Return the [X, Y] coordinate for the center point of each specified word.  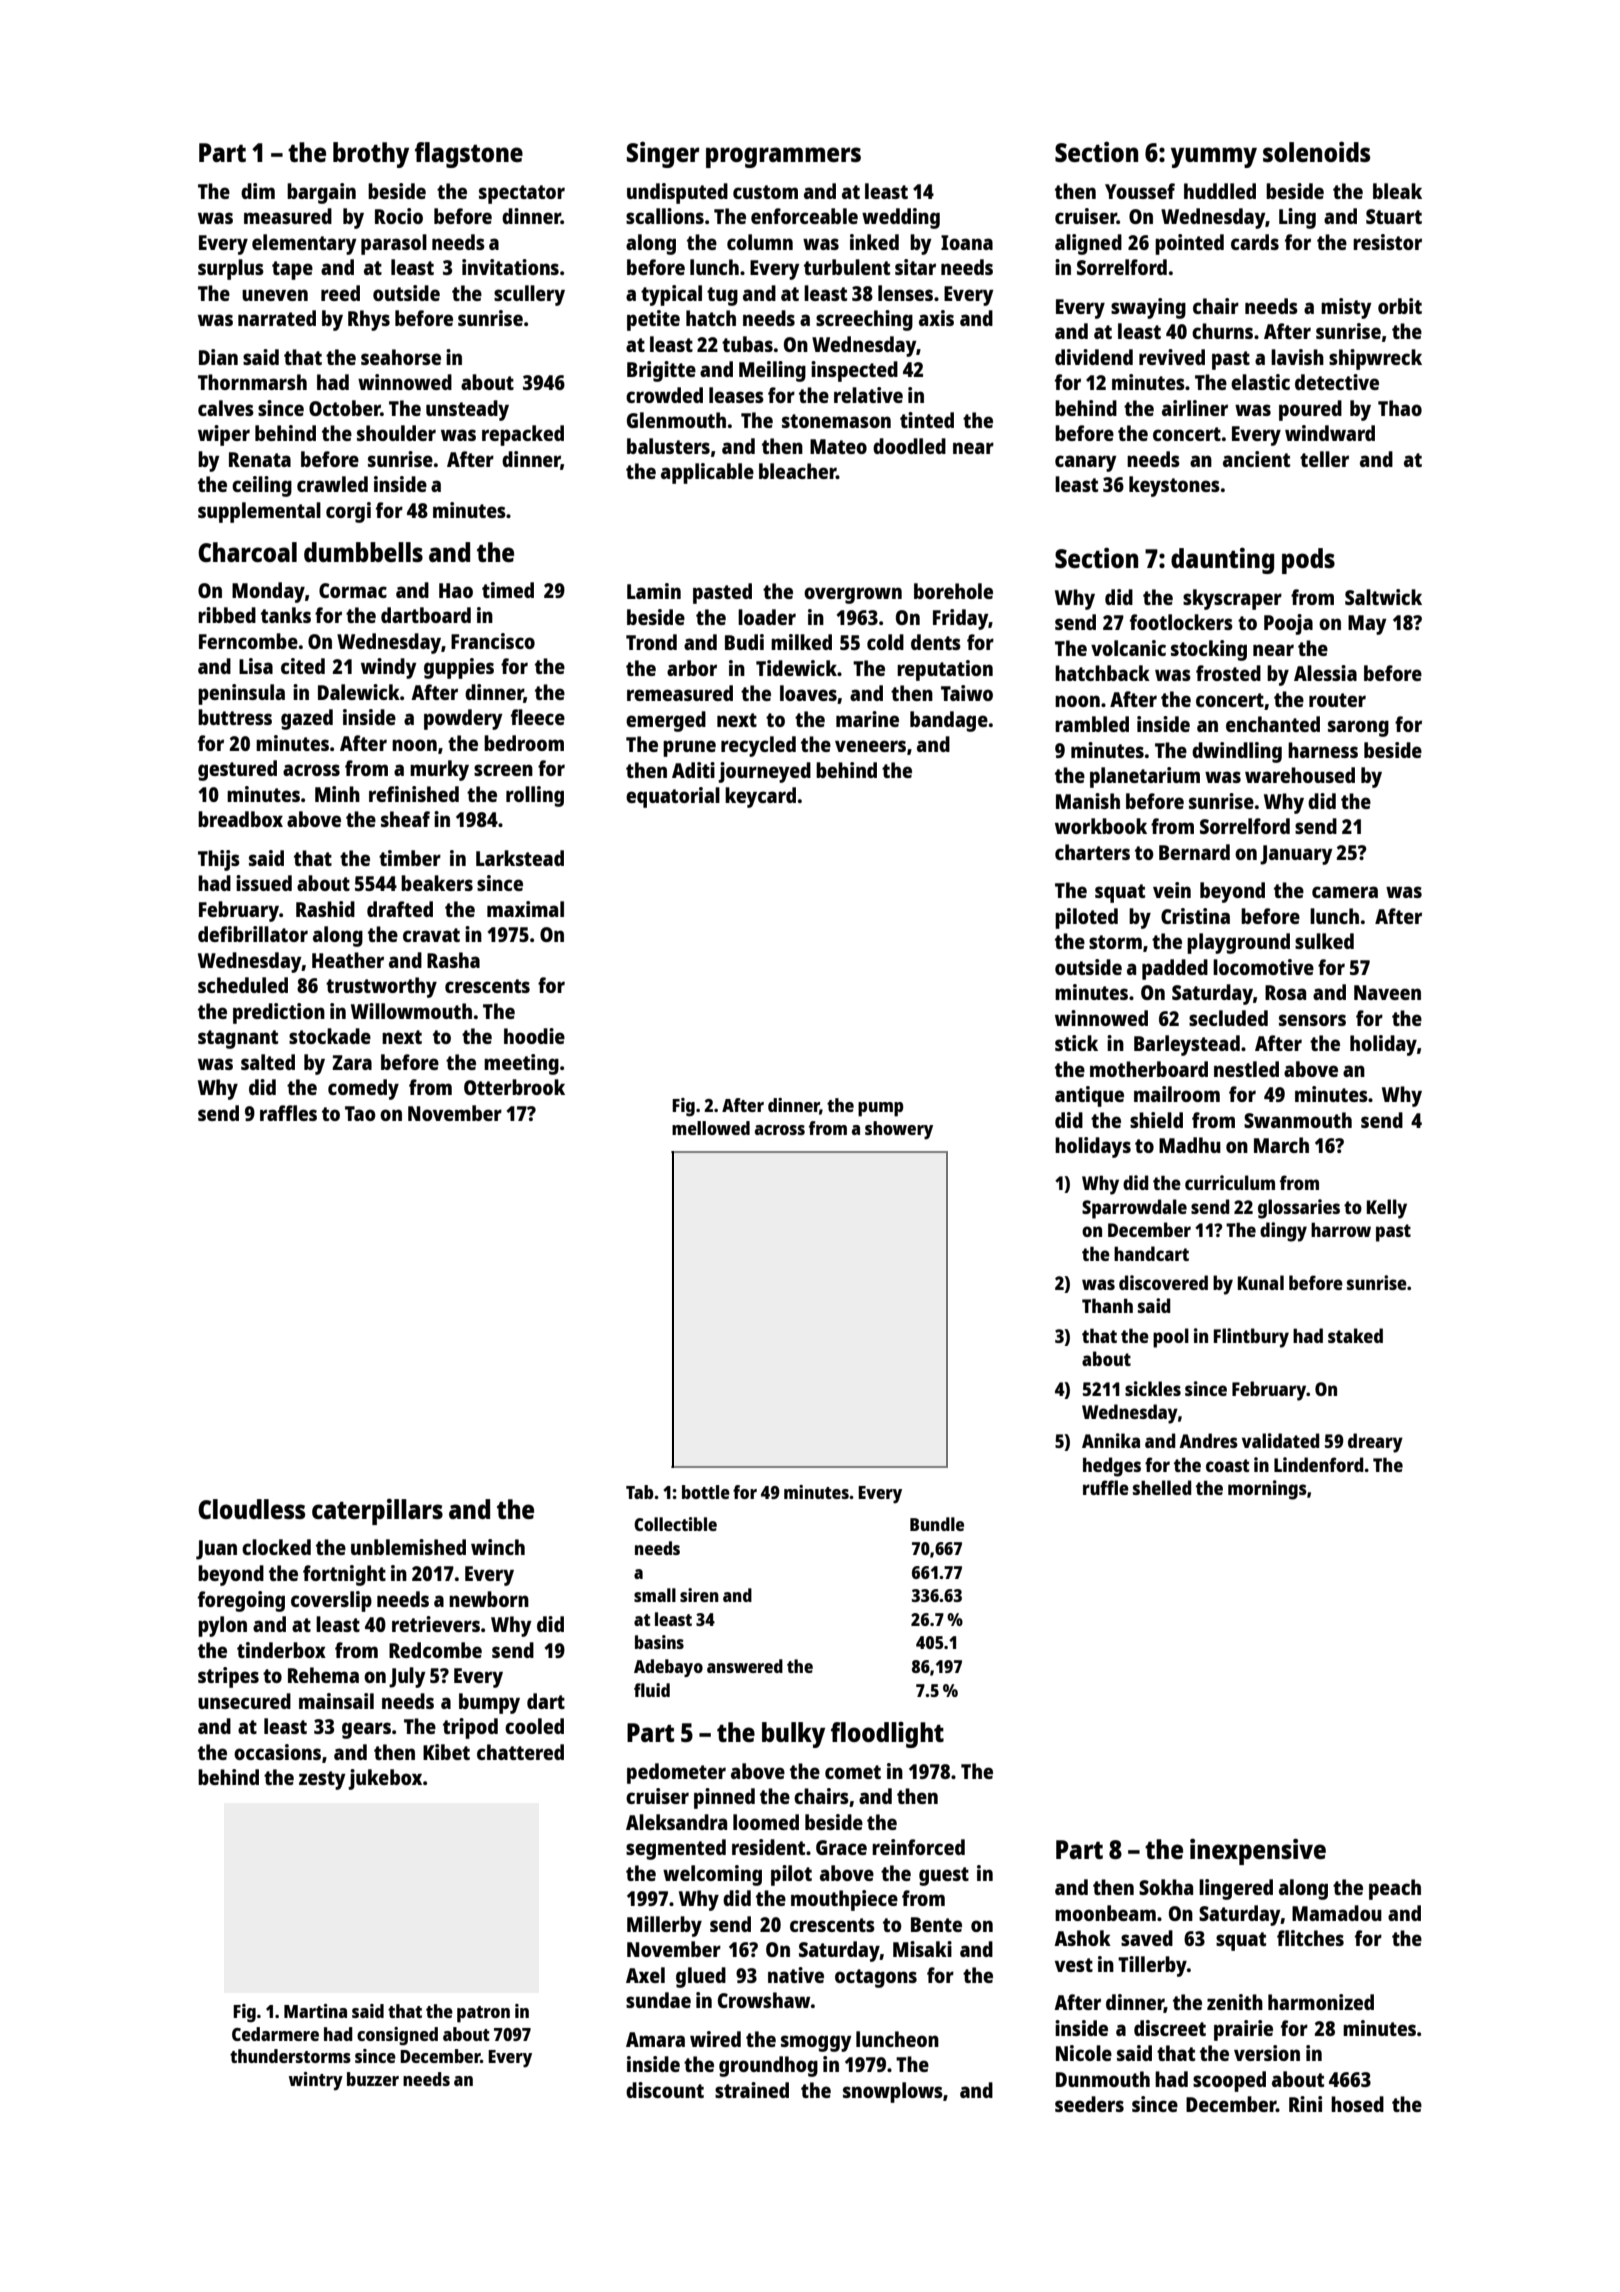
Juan [216, 1550]
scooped [1229, 2081]
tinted [927, 420]
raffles [288, 1113]
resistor [1387, 242]
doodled [909, 446]
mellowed [711, 1128]
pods [1308, 561]
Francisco [493, 641]
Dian [218, 357]
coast [1228, 1465]
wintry [316, 2081]
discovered [1163, 1282]
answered [745, 1666]
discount [665, 2090]
